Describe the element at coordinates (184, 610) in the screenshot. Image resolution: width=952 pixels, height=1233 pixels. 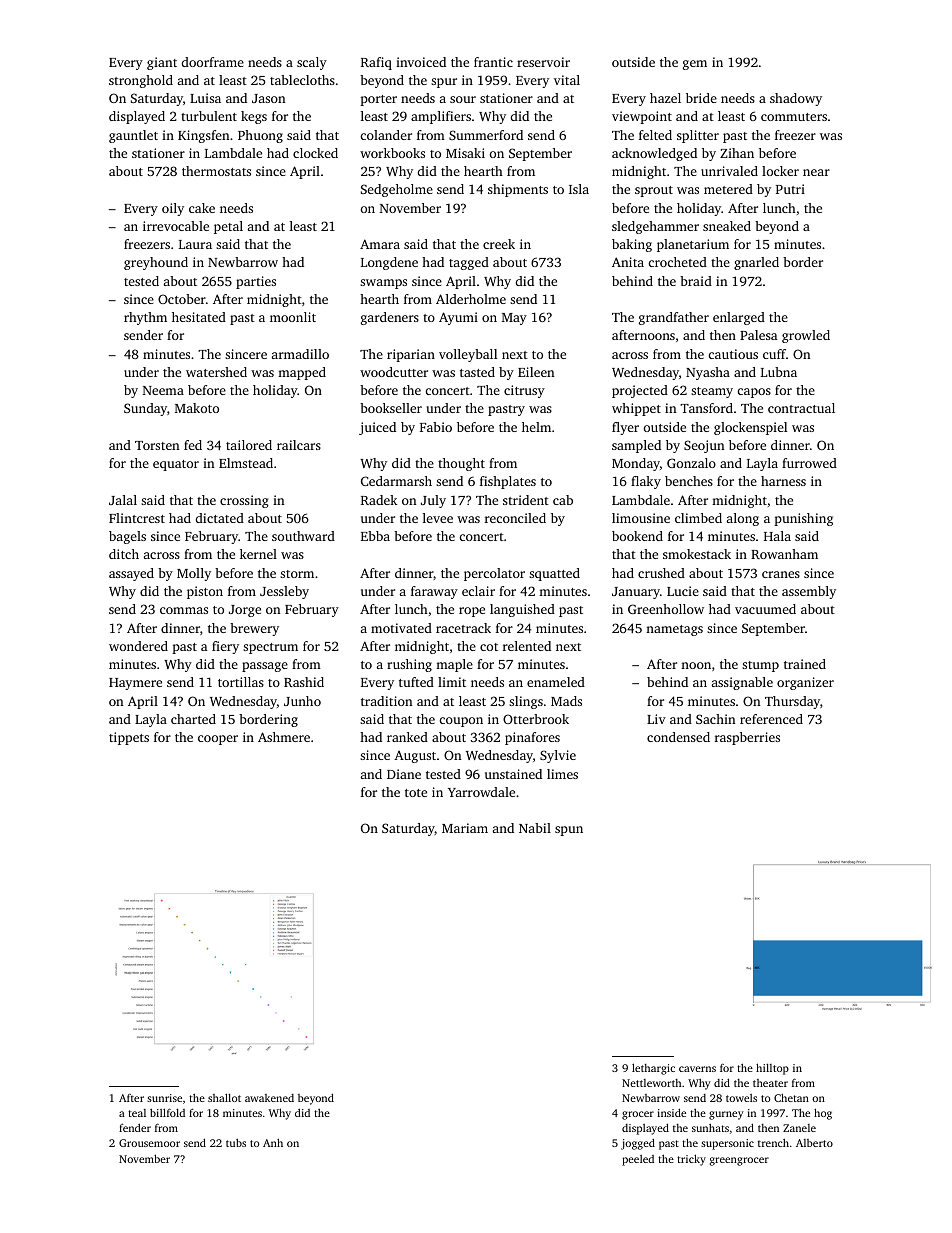
I see `commas` at that location.
